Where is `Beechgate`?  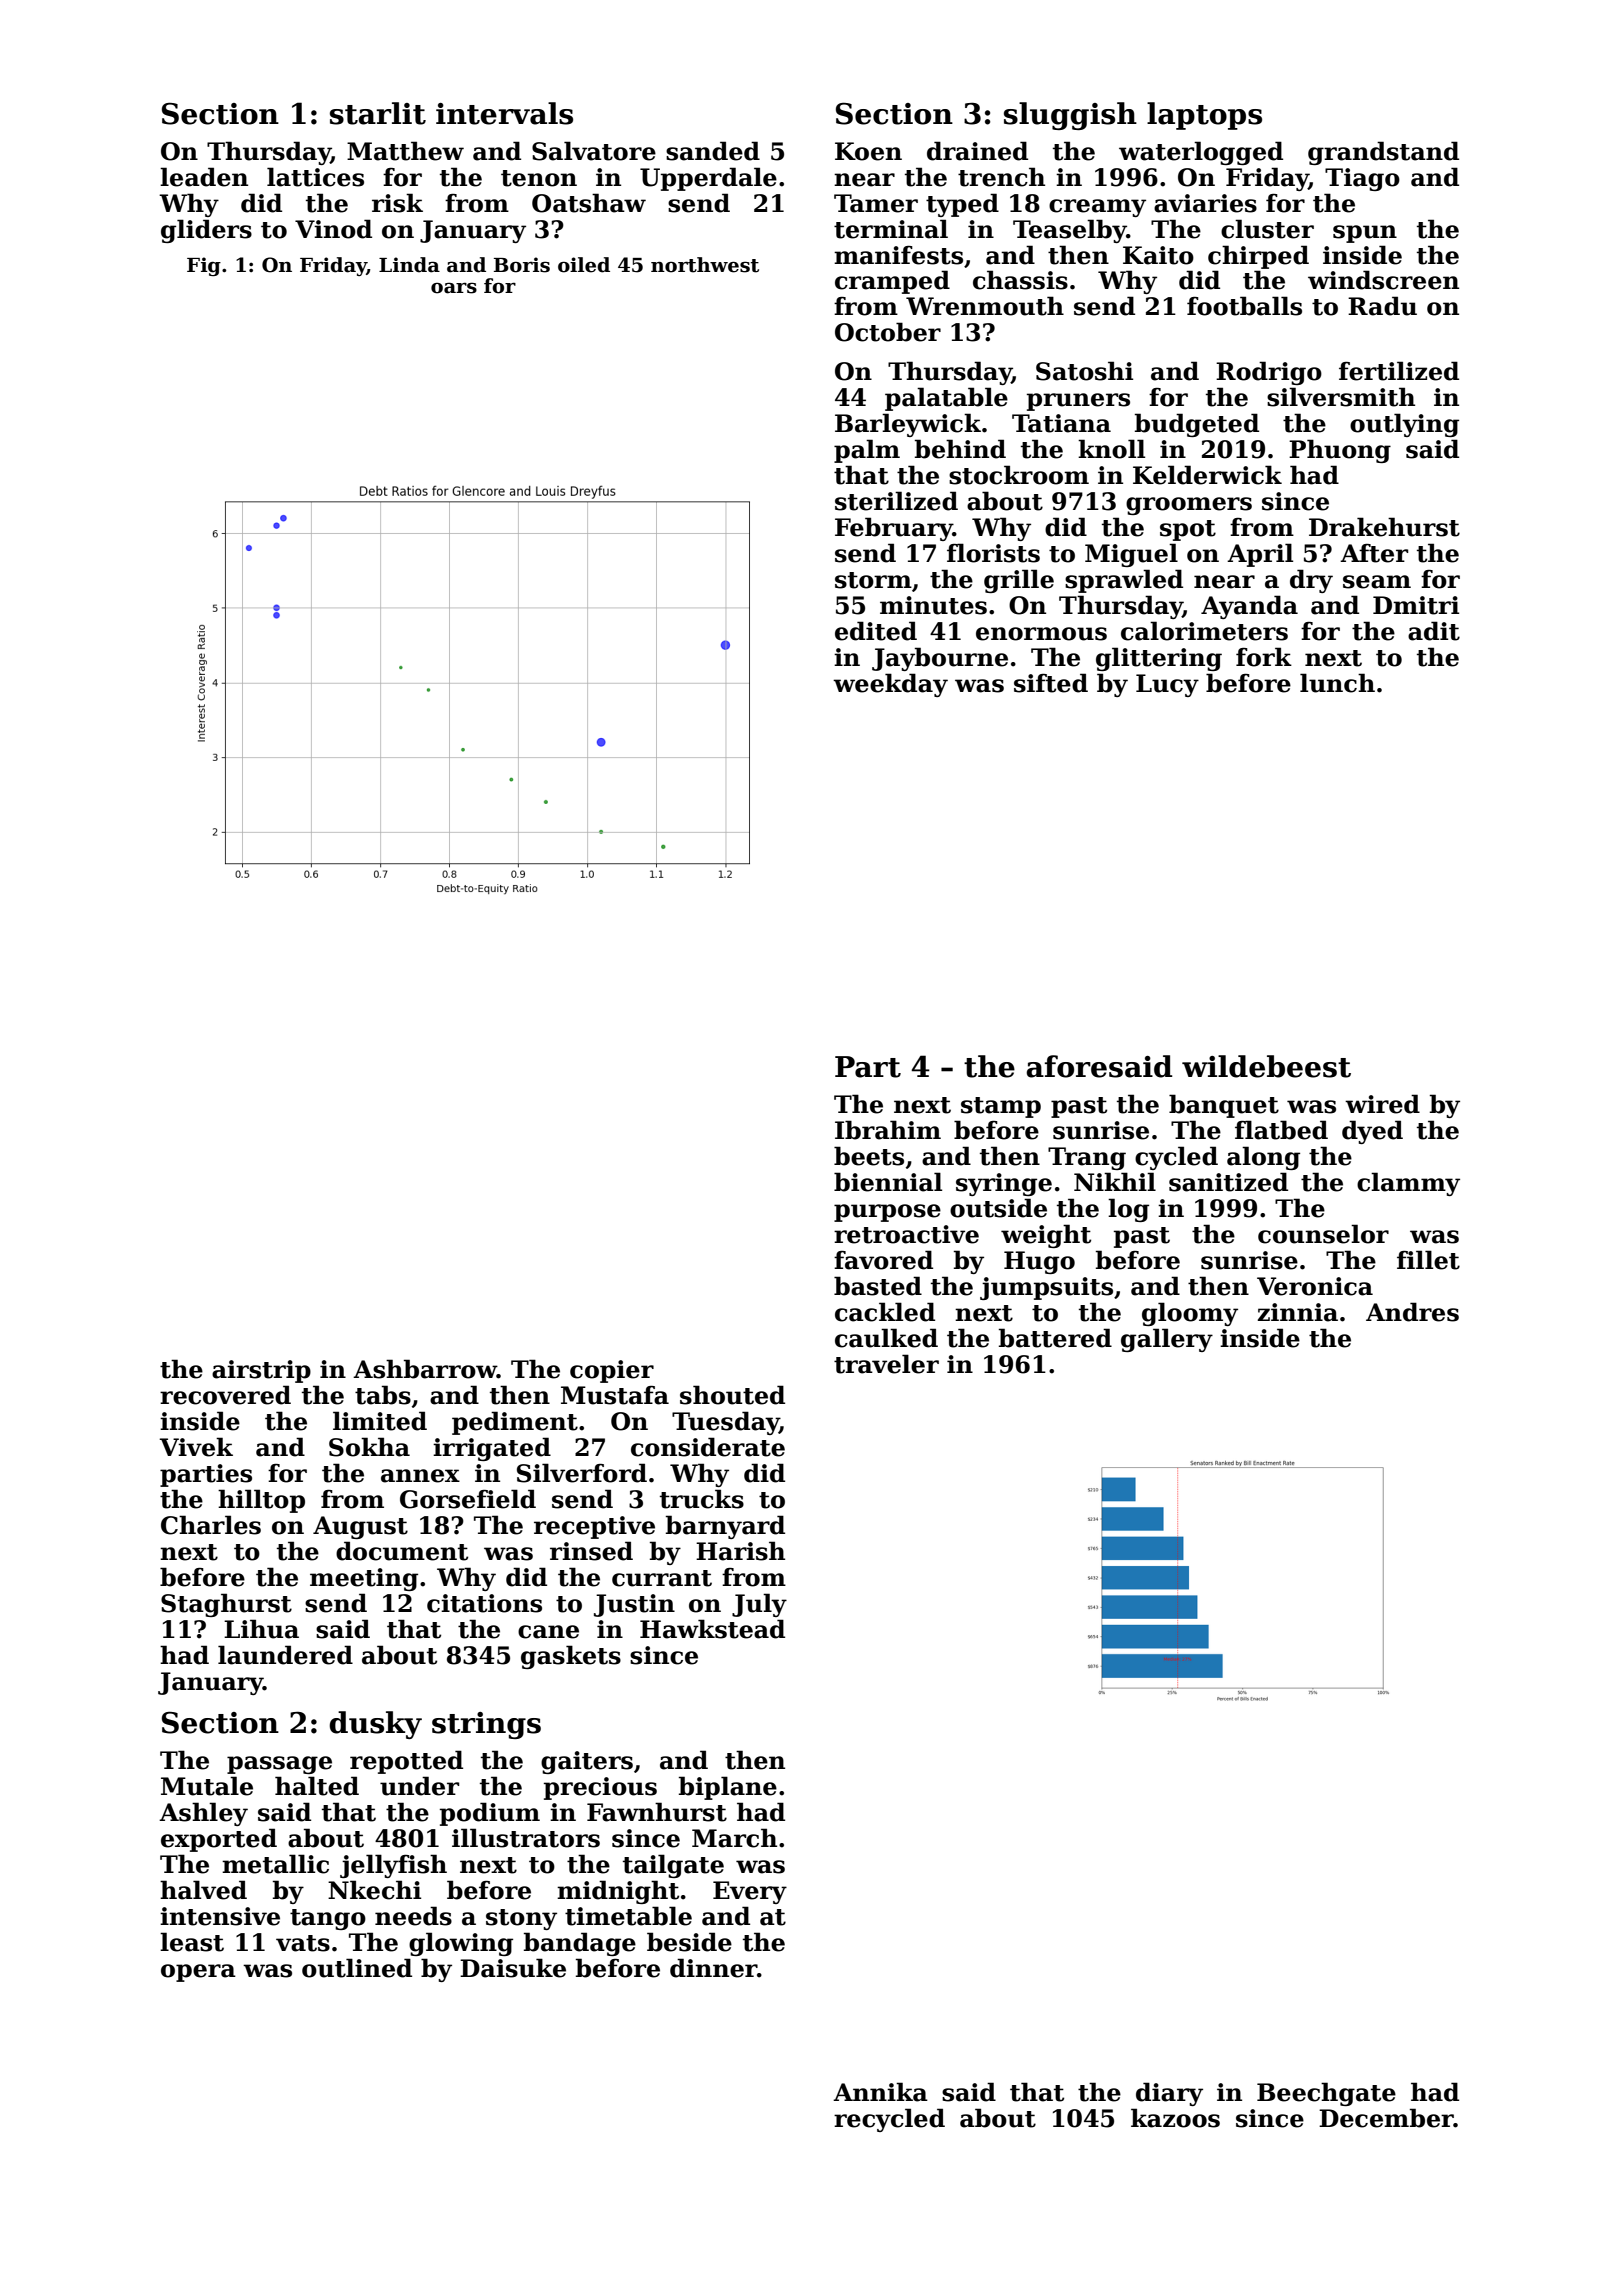
Beechgate is located at coordinates (1326, 2094).
